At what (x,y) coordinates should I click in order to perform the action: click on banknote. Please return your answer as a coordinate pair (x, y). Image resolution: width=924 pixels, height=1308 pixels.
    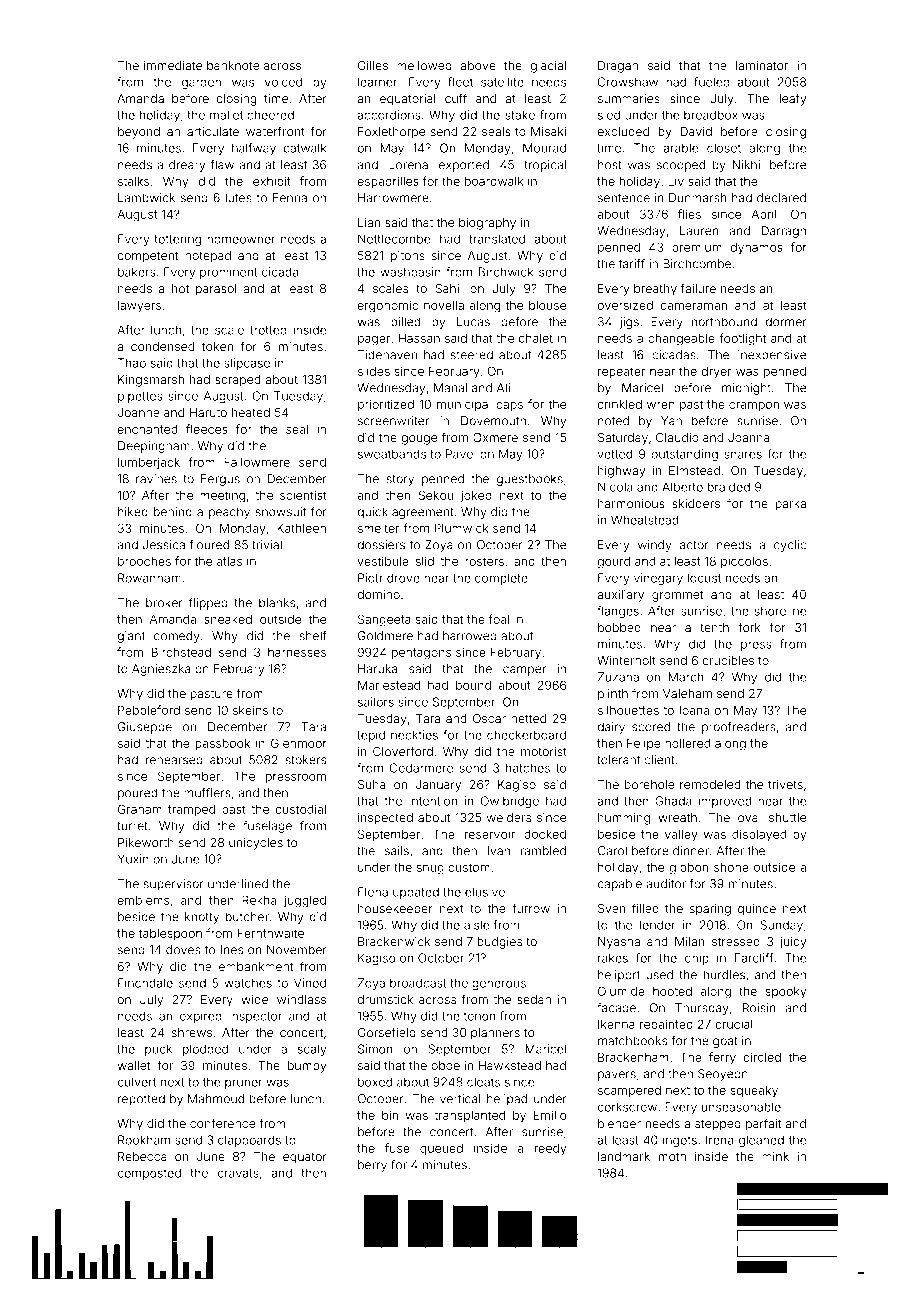
    Looking at the image, I should click on (233, 65).
